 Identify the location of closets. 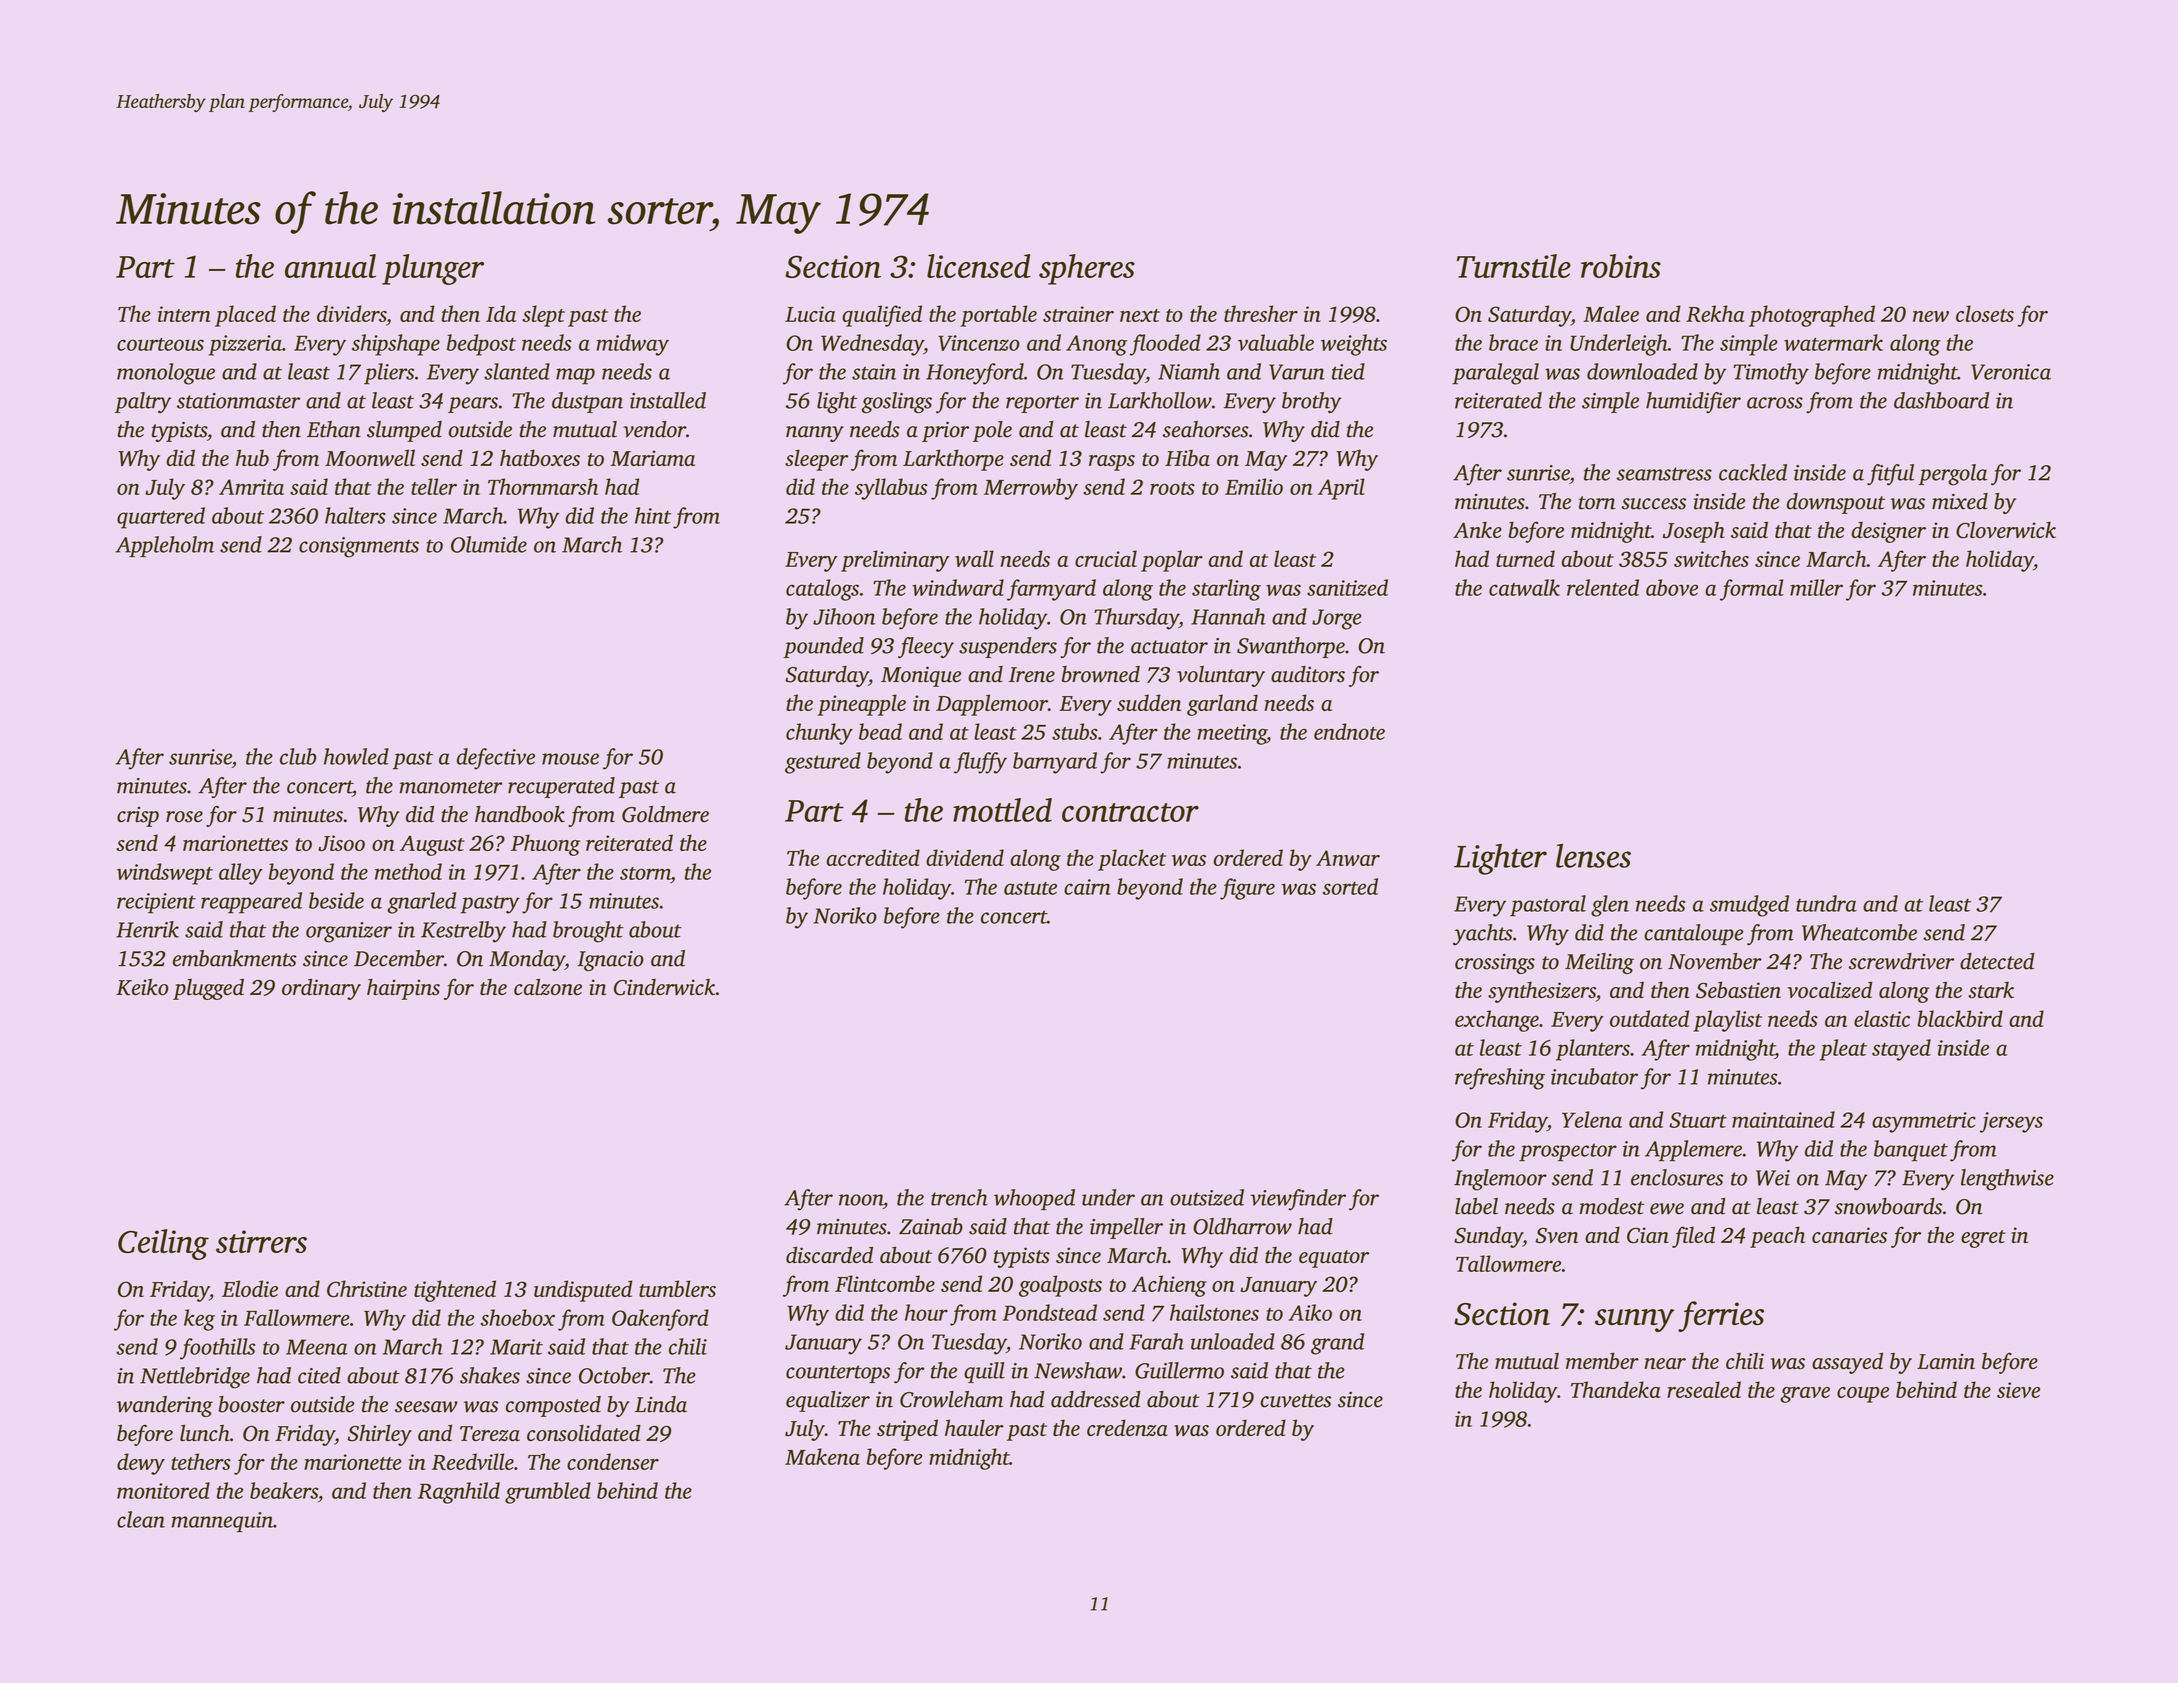
(1985, 313).
